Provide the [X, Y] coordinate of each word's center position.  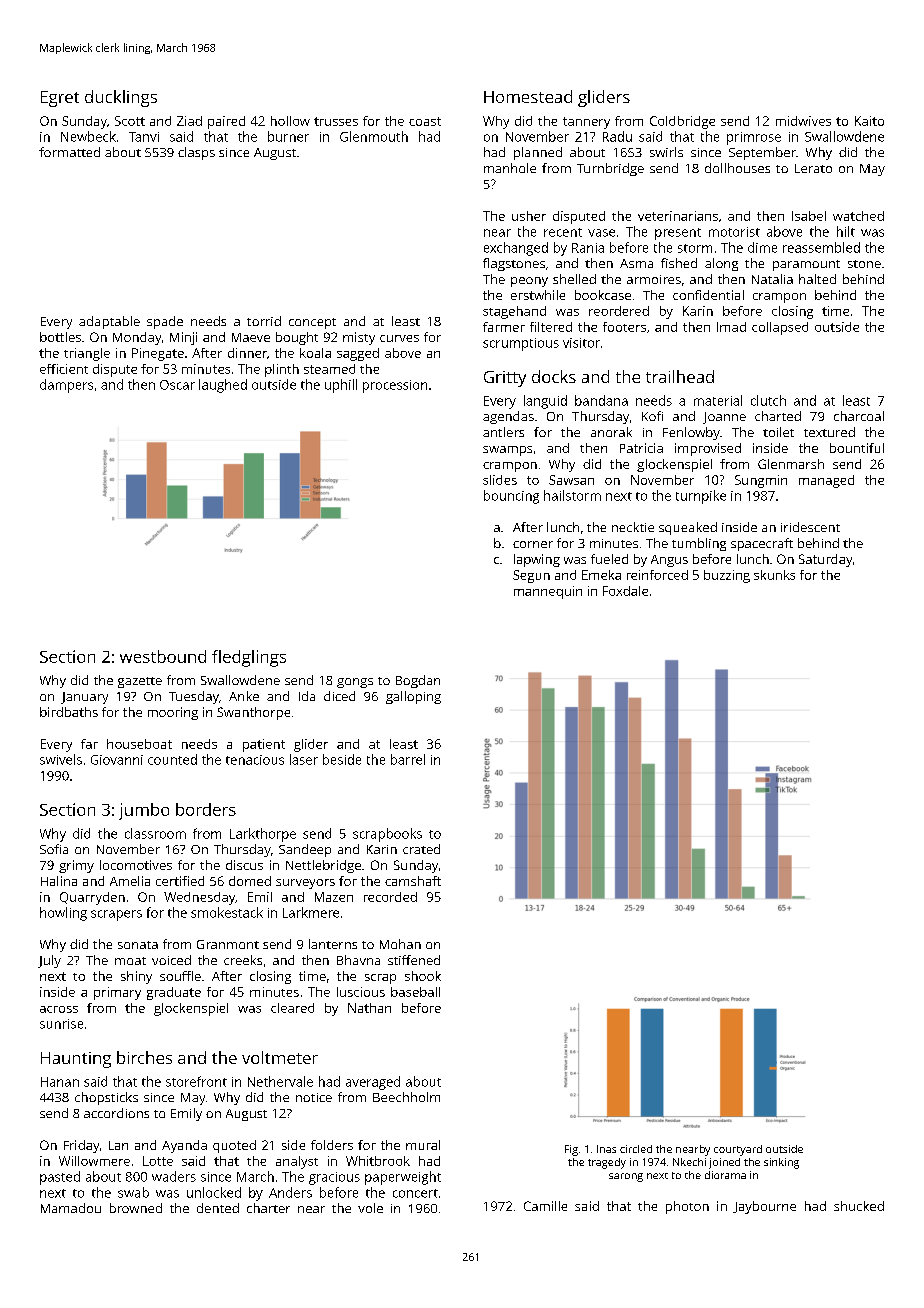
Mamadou [71, 1208]
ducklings [121, 98]
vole [370, 1208]
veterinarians [678, 216]
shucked [859, 1206]
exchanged [516, 249]
